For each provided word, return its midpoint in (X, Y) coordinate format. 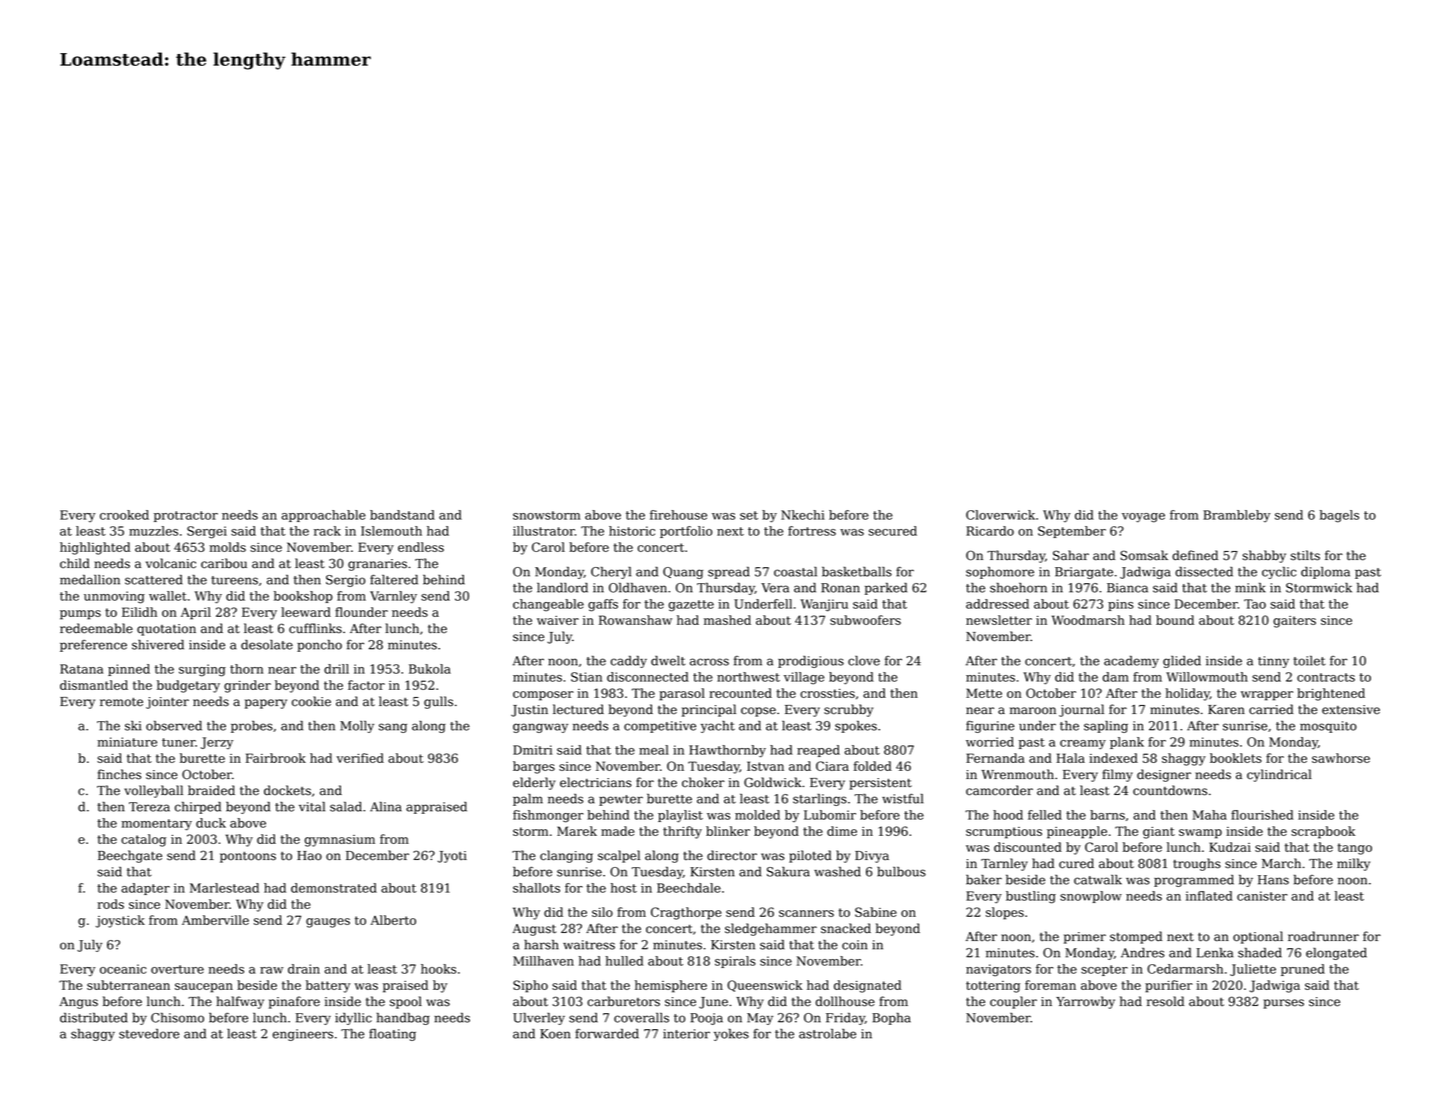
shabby (1264, 556)
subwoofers (865, 620)
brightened (1331, 694)
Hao (309, 856)
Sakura (788, 872)
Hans (1273, 880)
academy (1131, 662)
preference (93, 646)
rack (327, 531)
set (749, 515)
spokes (856, 727)
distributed (94, 1018)
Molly (357, 726)
